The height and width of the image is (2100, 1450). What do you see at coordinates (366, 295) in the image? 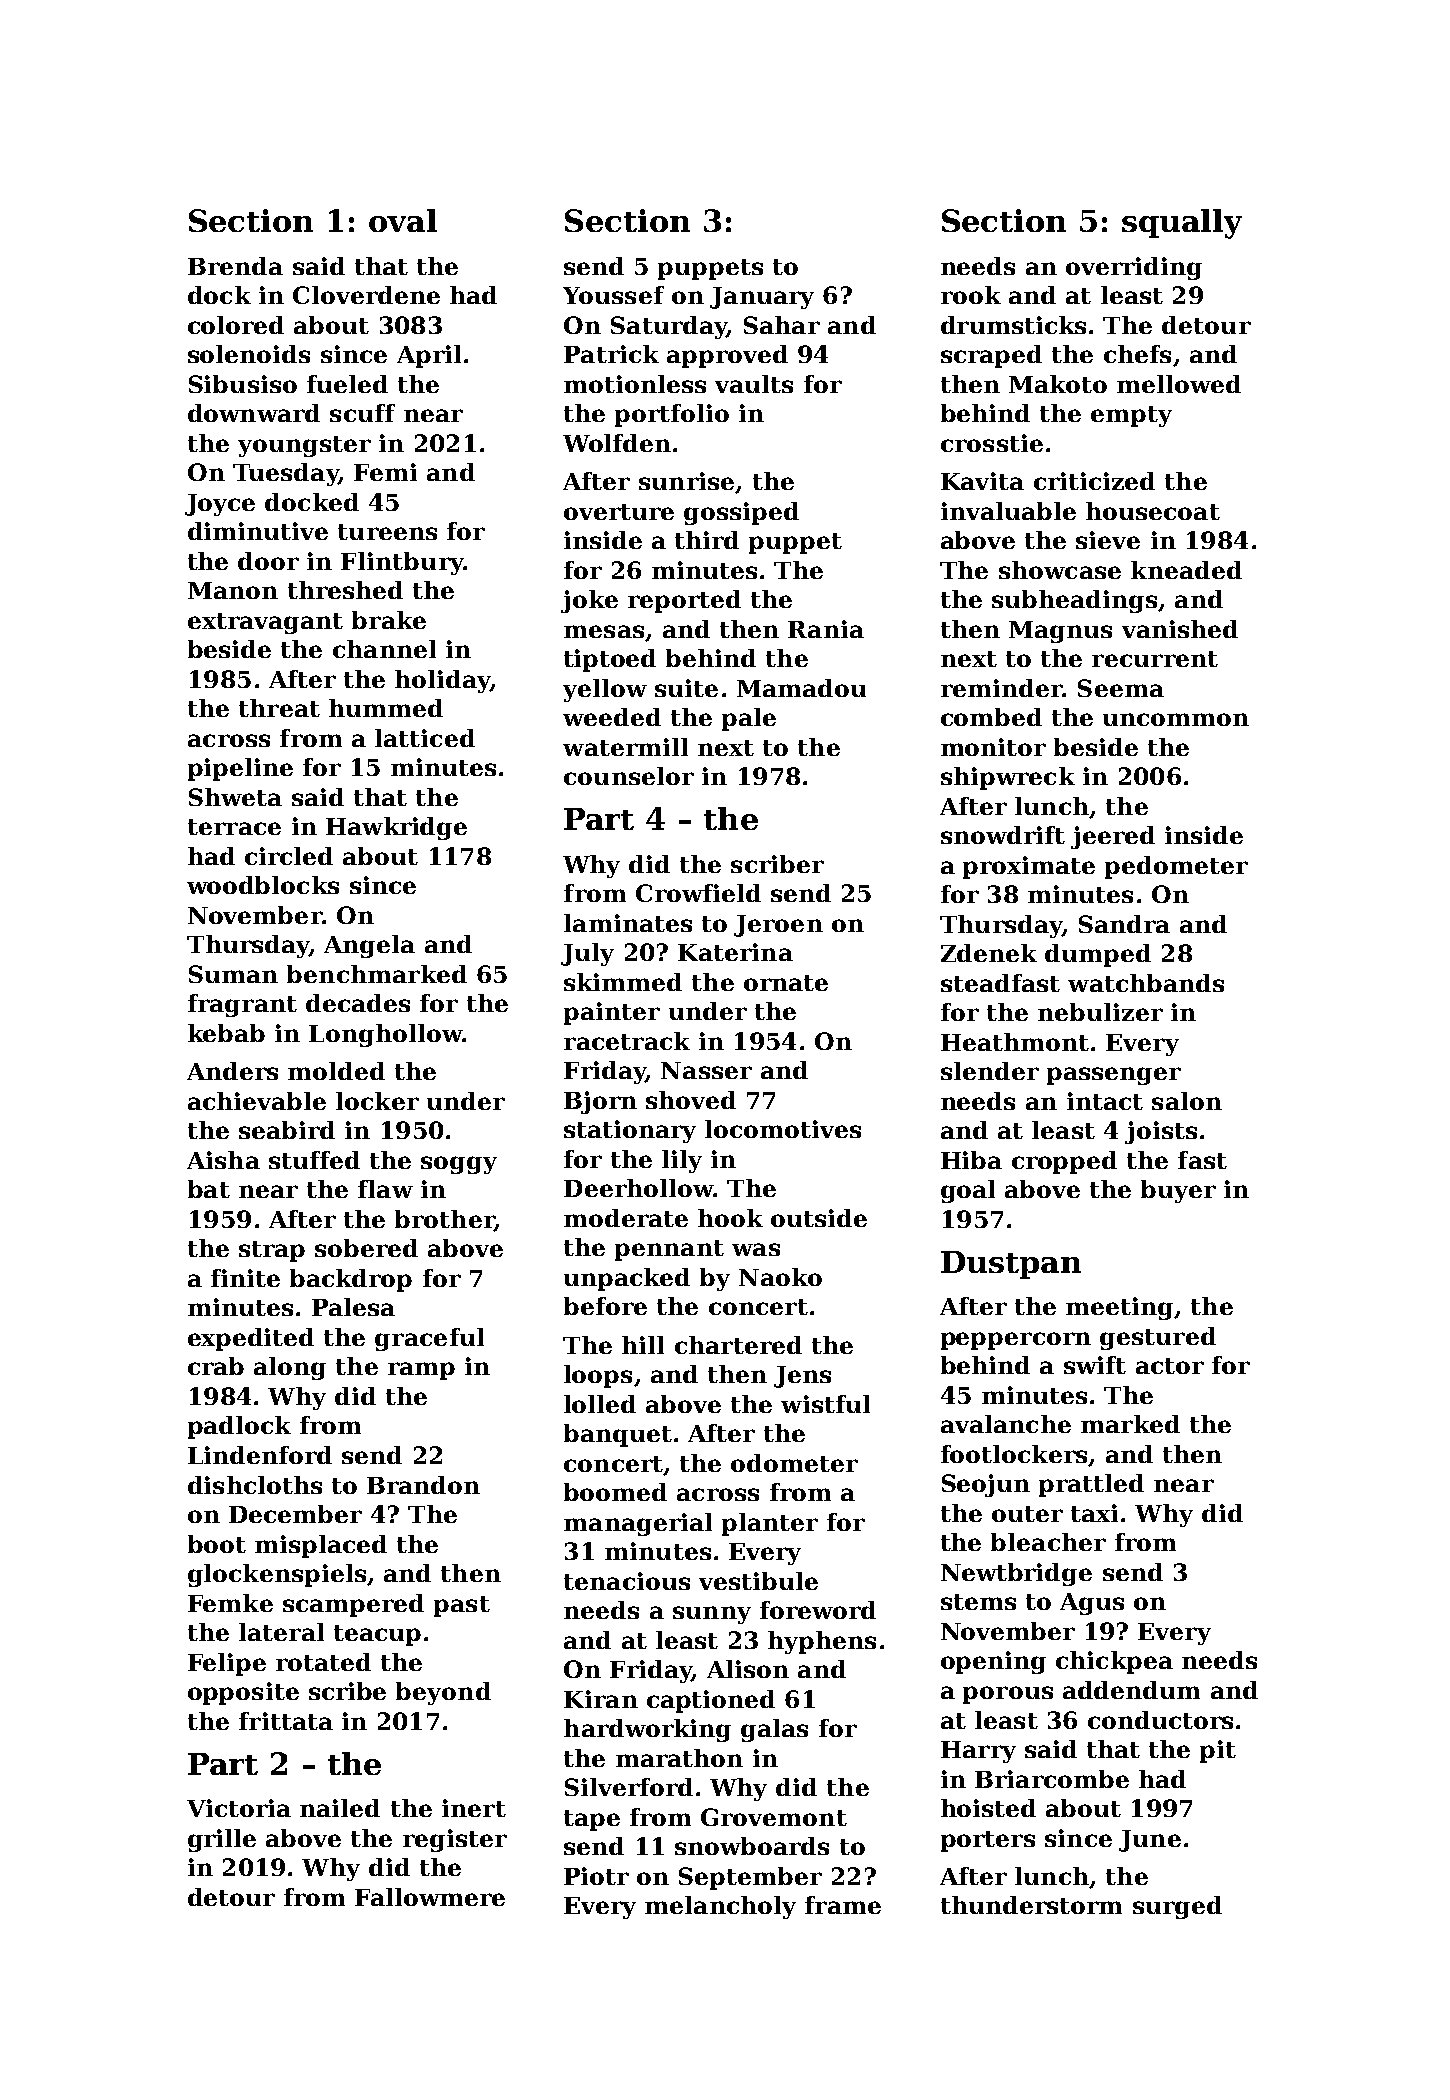
I see `Cloverdene` at bounding box center [366, 295].
